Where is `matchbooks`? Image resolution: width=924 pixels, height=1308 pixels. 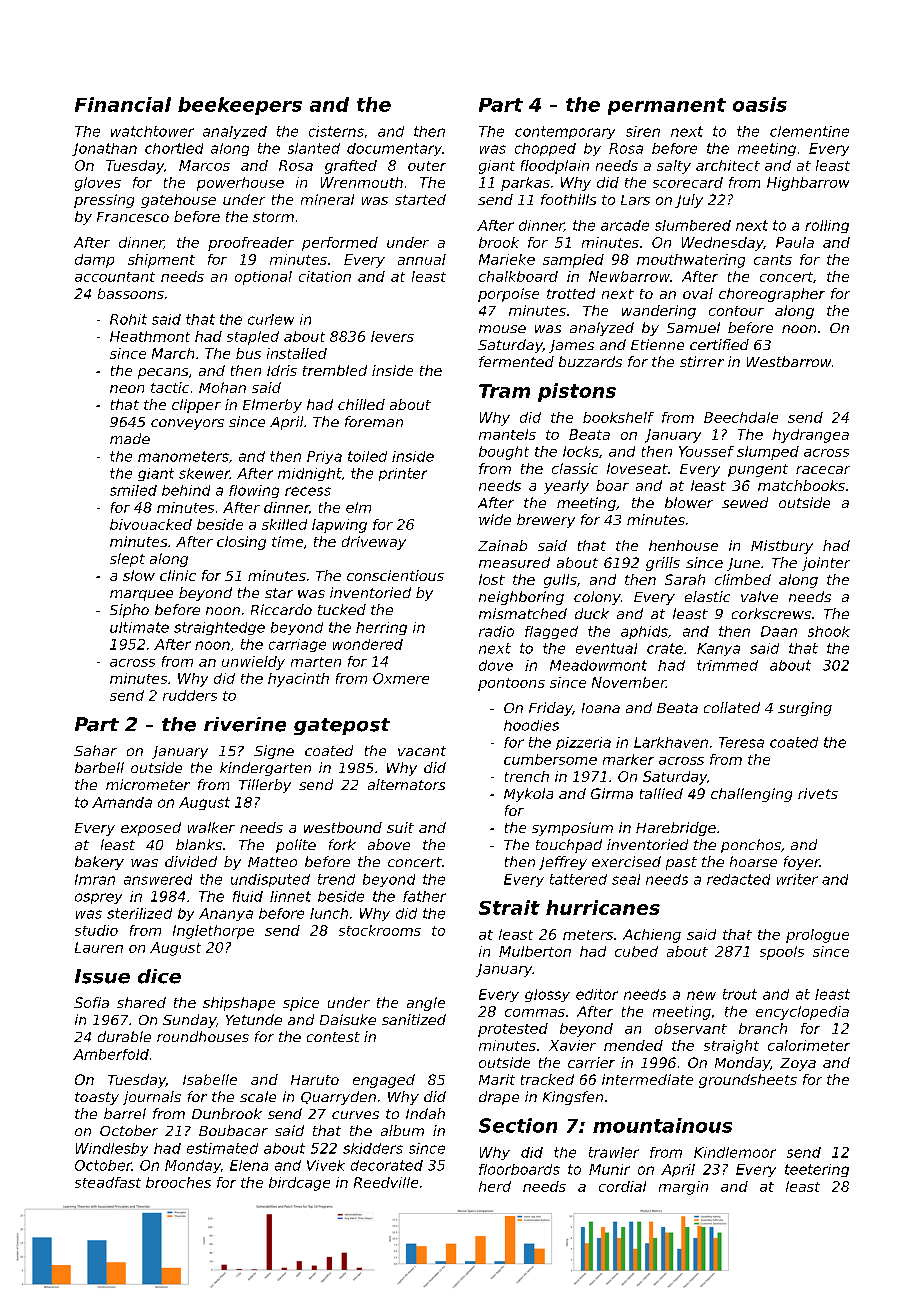 matchbooks is located at coordinates (801, 485).
